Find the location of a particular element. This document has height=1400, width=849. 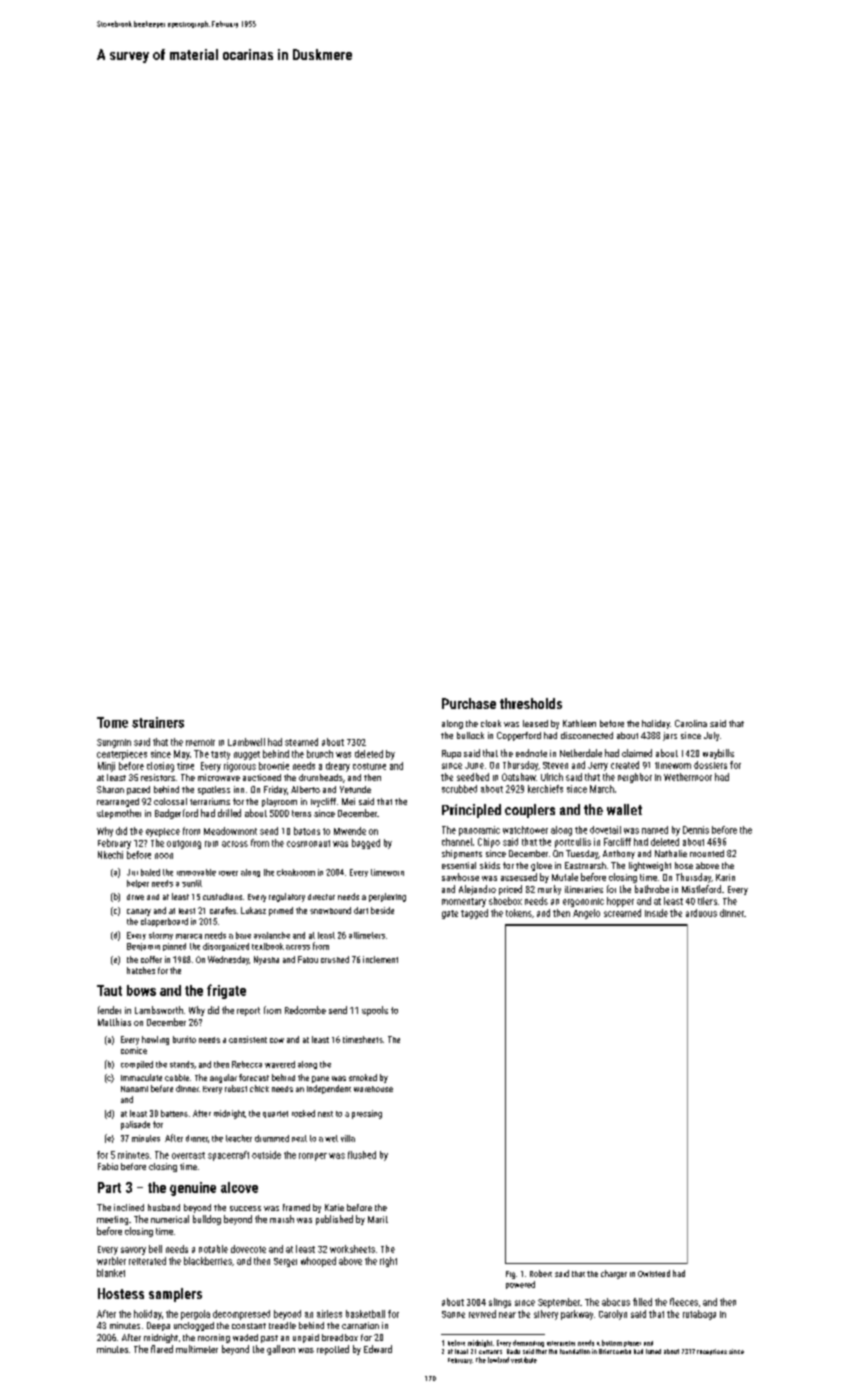

morning is located at coordinates (214, 1338).
